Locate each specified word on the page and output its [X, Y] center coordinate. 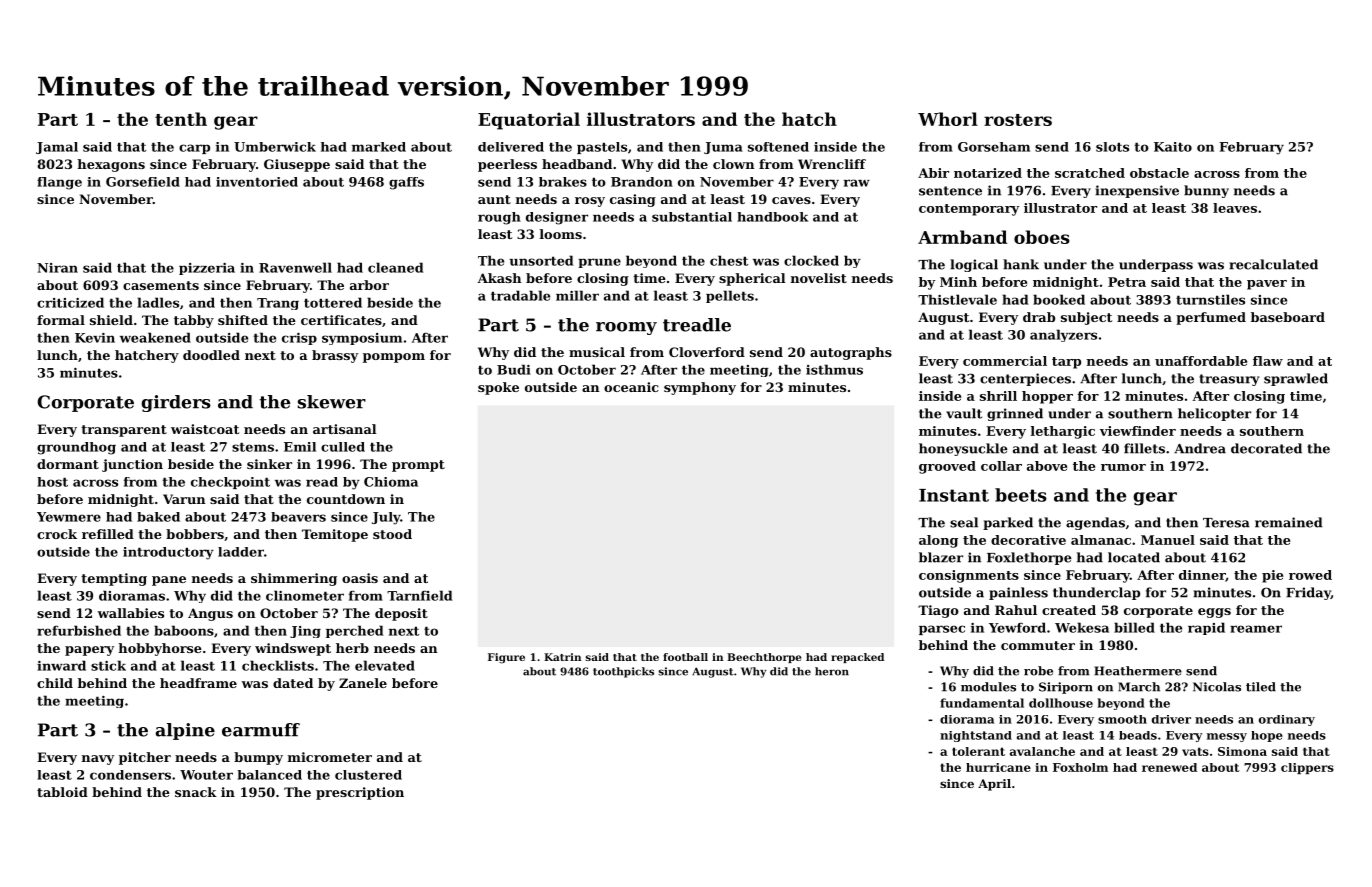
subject [1086, 318]
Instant [954, 495]
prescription [360, 793]
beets [1021, 495]
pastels [602, 148]
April [994, 785]
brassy [335, 356]
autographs [851, 353]
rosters [1018, 120]
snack [196, 792]
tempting [114, 579]
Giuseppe [297, 165]
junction [132, 465]
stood [392, 534]
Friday [1308, 593]
